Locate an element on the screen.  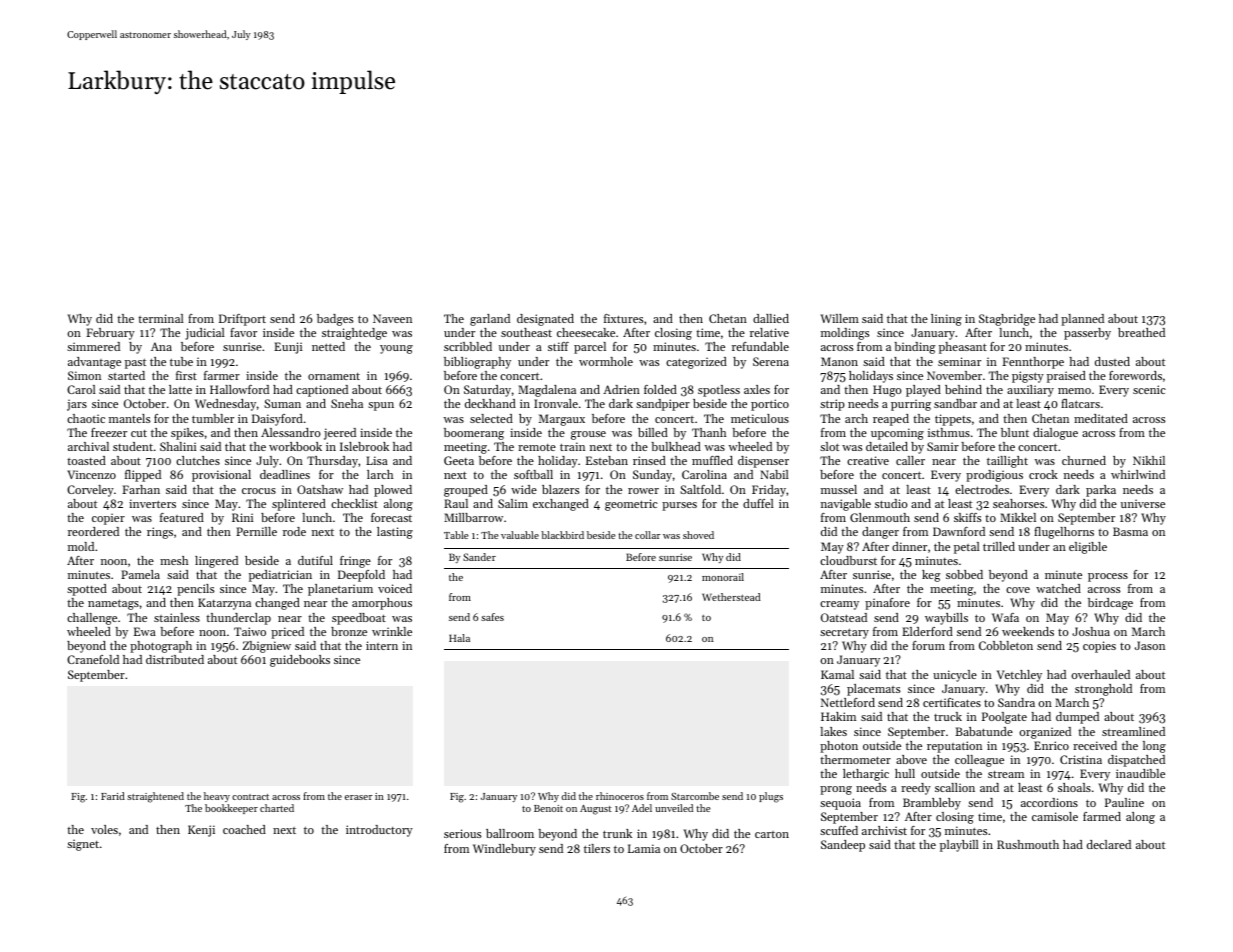
designated is located at coordinates (545, 320).
